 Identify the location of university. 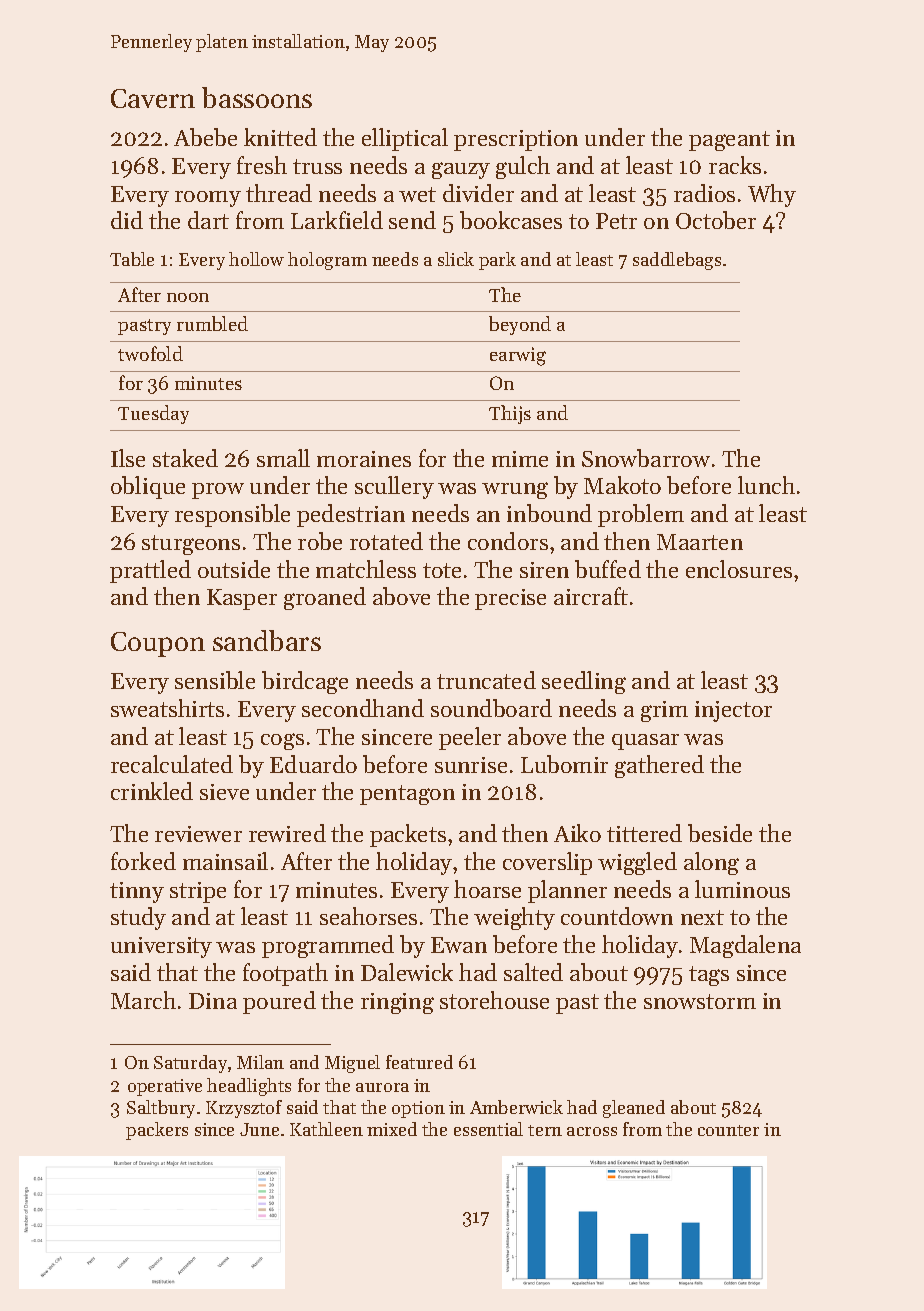
(161, 947).
